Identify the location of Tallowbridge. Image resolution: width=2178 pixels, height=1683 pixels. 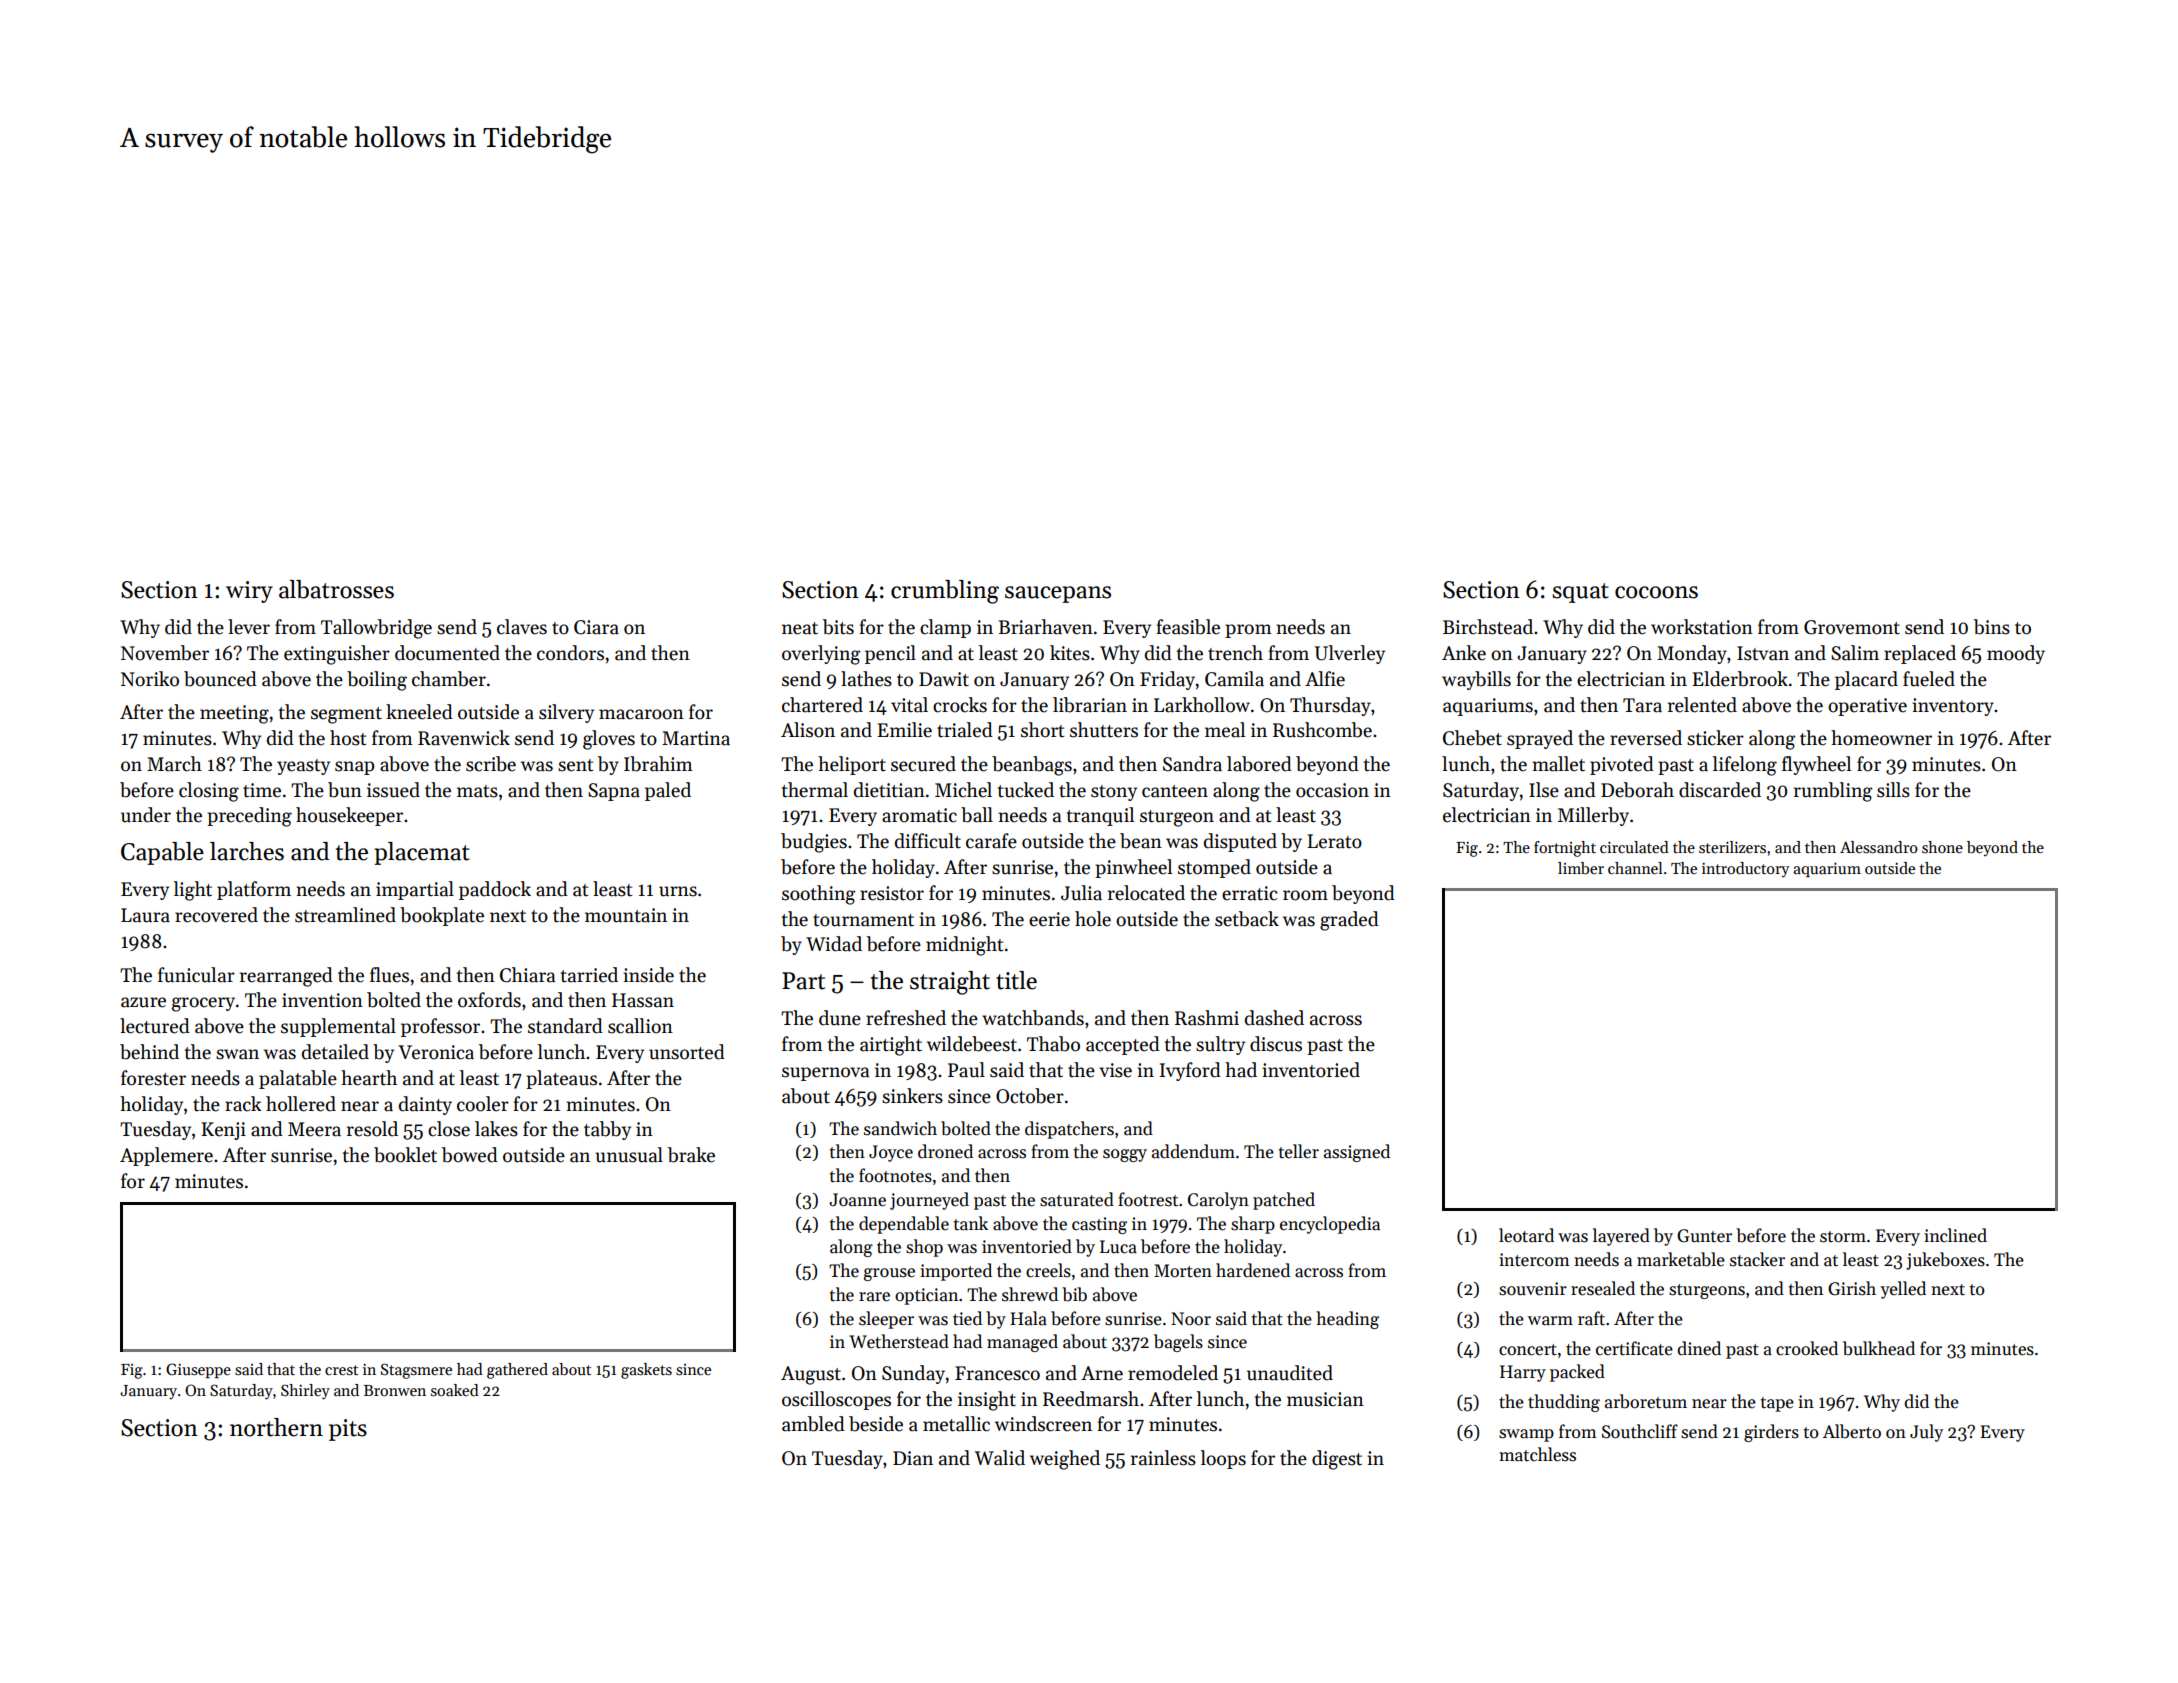
(376, 629).
